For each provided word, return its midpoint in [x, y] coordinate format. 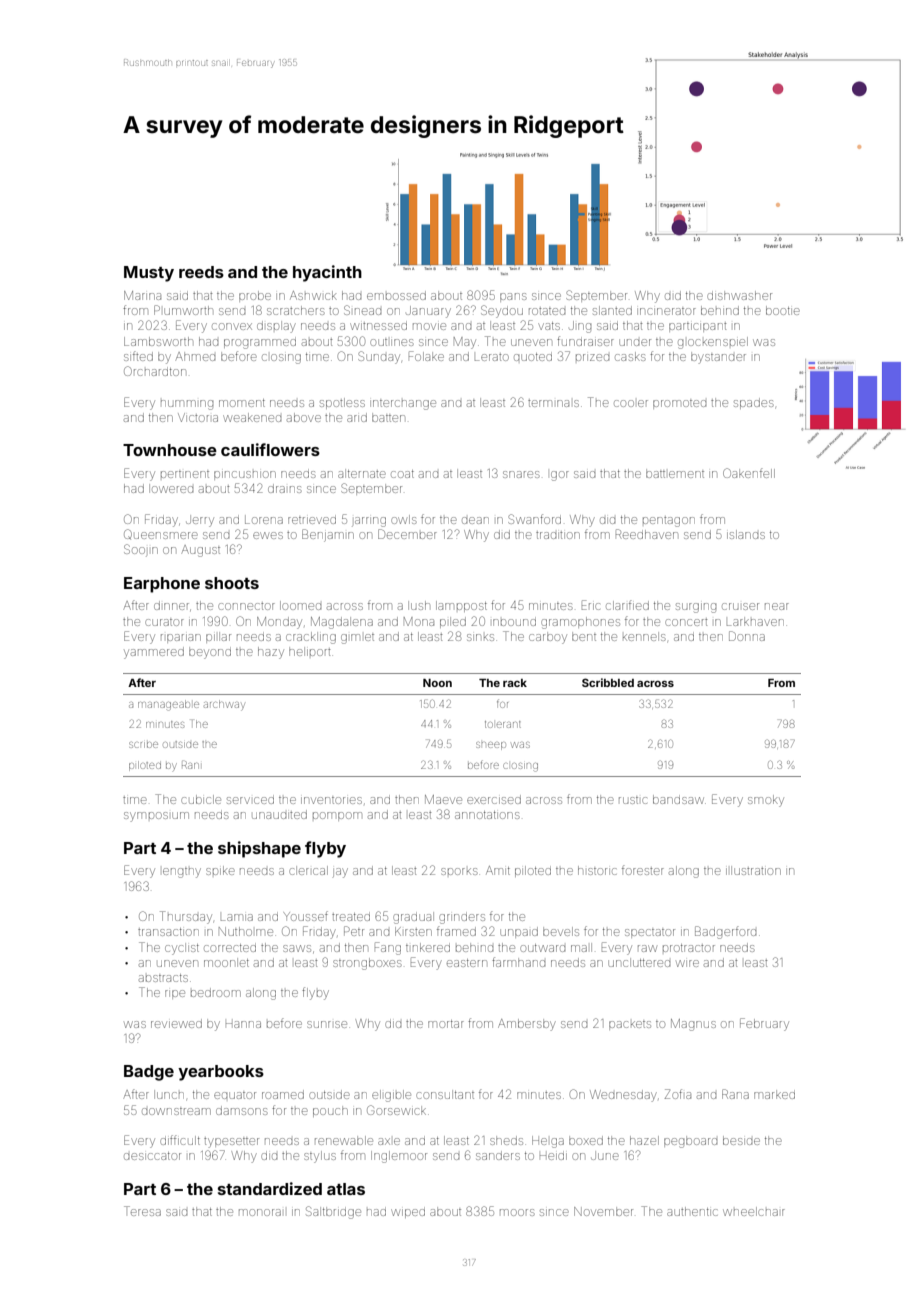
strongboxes [367, 964]
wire [687, 963]
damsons [242, 1110]
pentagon [669, 522]
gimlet [357, 639]
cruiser [740, 606]
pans [513, 297]
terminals [553, 403]
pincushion [245, 475]
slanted [612, 310]
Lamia [237, 917]
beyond [210, 653]
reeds [201, 272]
